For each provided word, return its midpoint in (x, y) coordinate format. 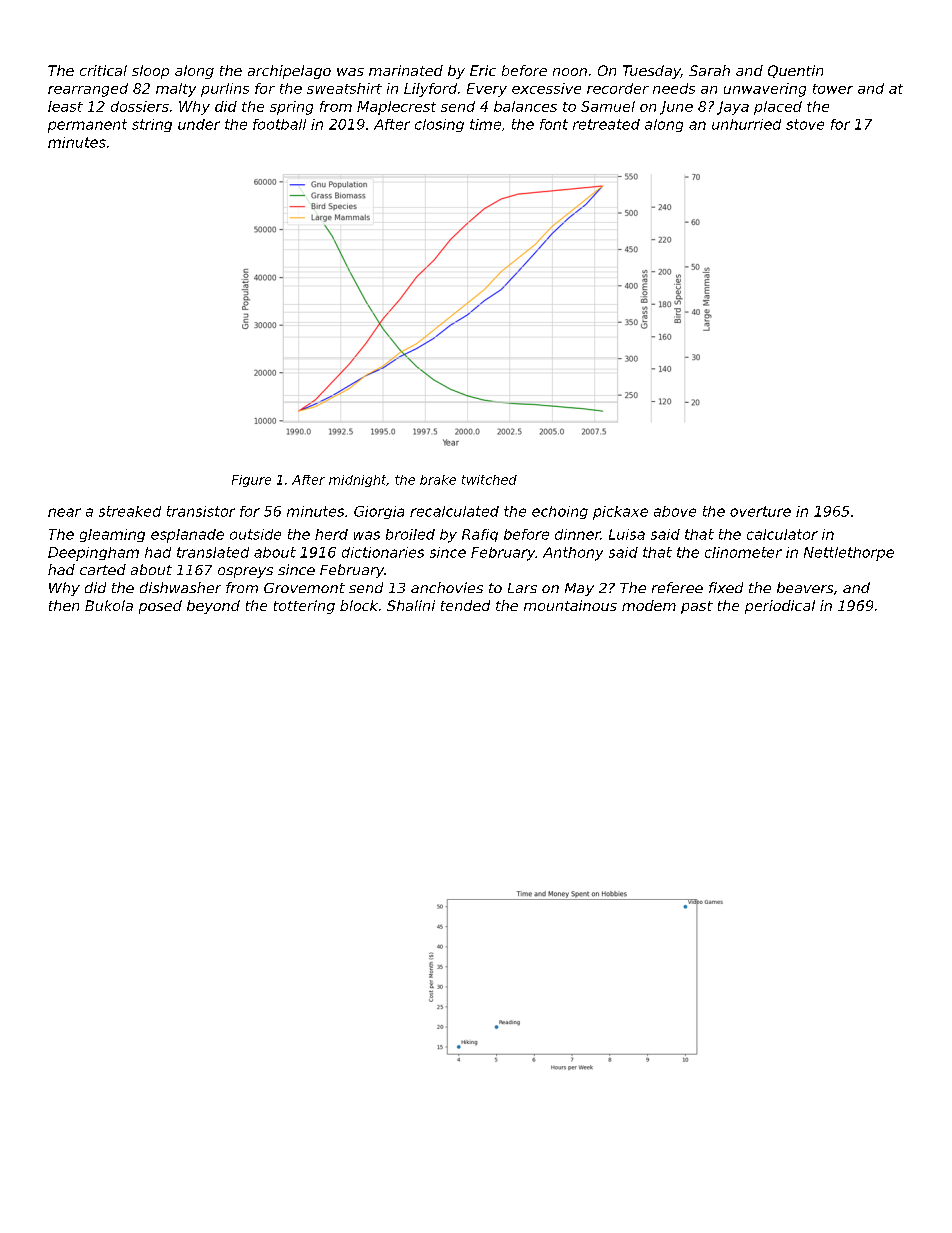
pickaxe (620, 513)
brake (438, 480)
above (675, 511)
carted (103, 569)
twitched (489, 480)
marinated (406, 70)
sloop (150, 72)
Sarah (709, 70)
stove (805, 124)
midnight (357, 481)
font (554, 124)
